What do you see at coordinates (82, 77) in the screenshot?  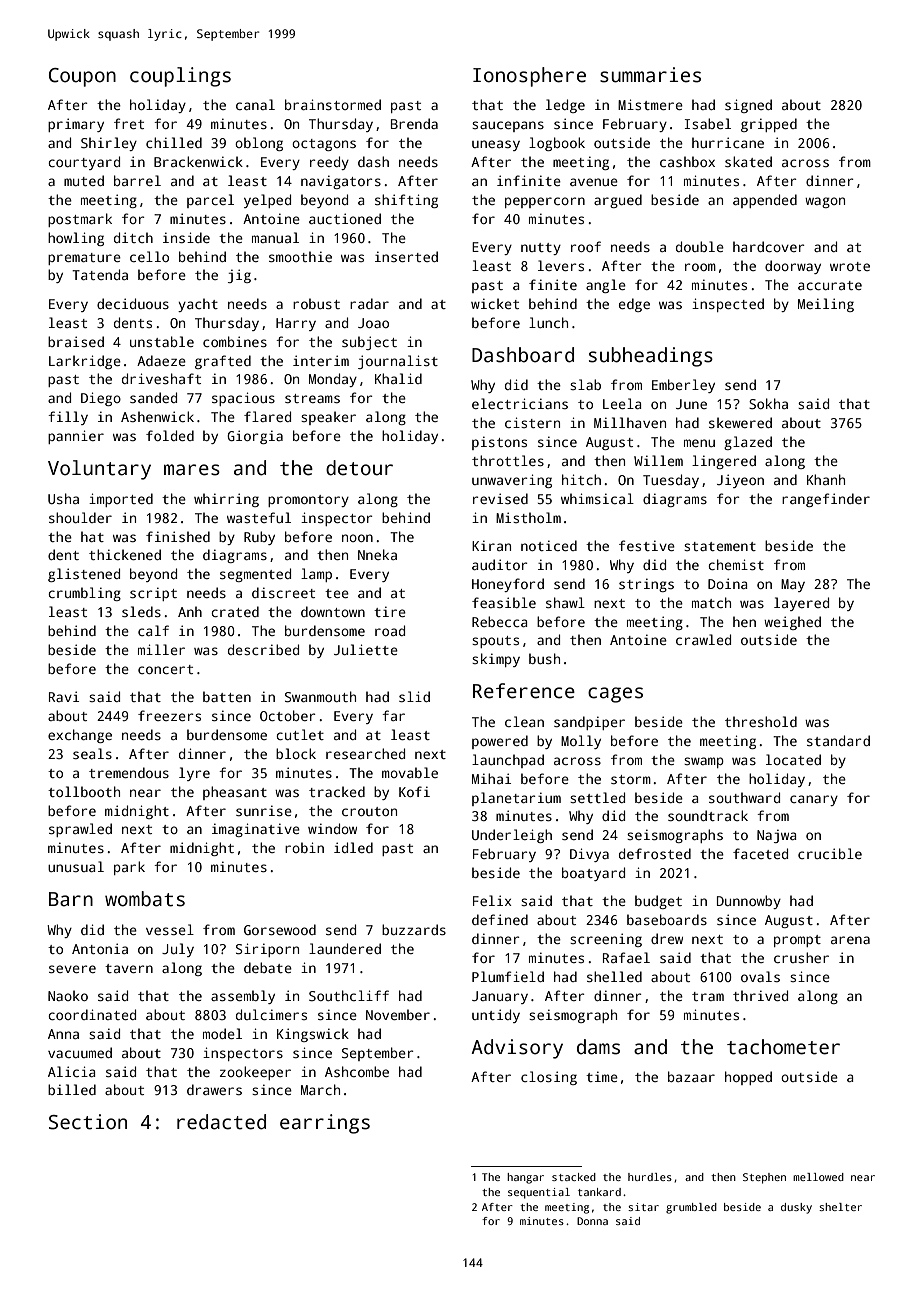 I see `Coupon` at bounding box center [82, 77].
